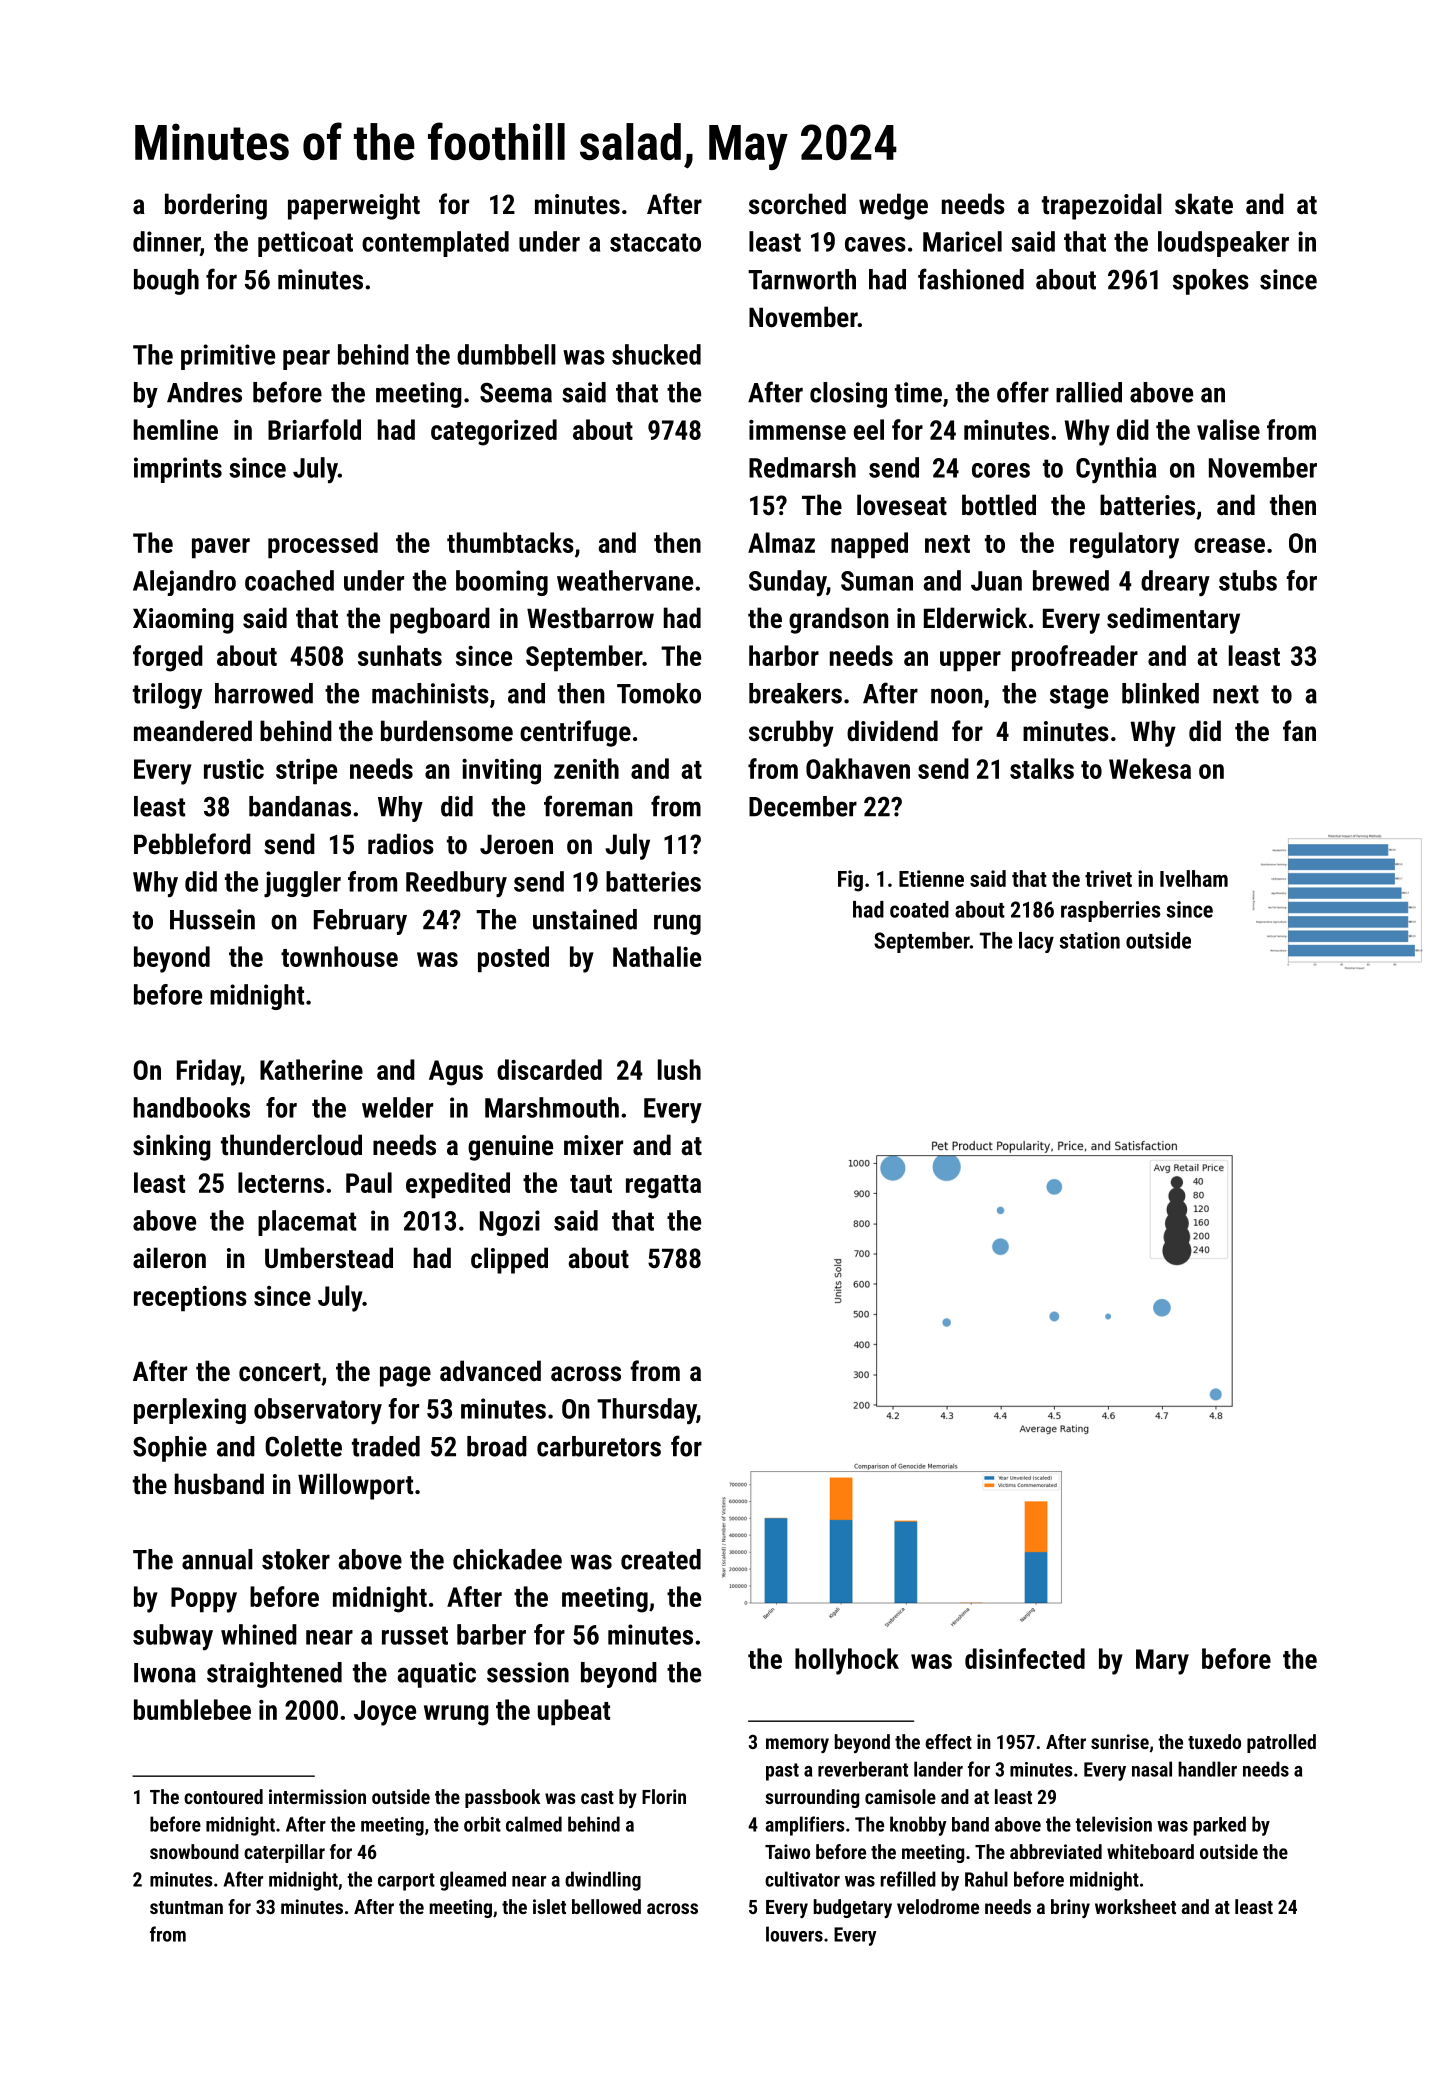 This screenshot has width=1450, height=2100. Describe the element at coordinates (663, 1187) in the screenshot. I see `regatta` at that location.
